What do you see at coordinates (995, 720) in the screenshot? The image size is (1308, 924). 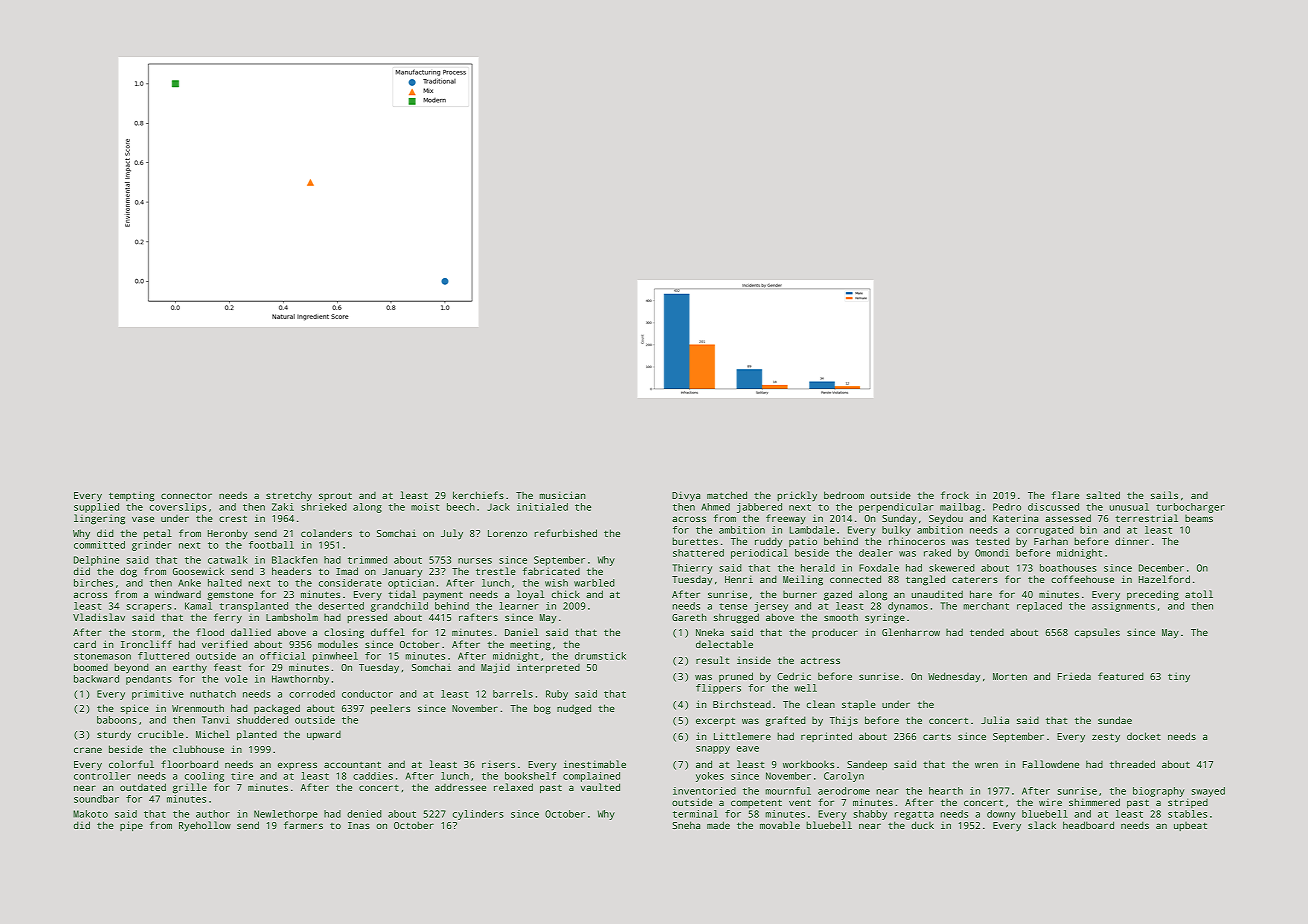 I see `Julia` at bounding box center [995, 720].
